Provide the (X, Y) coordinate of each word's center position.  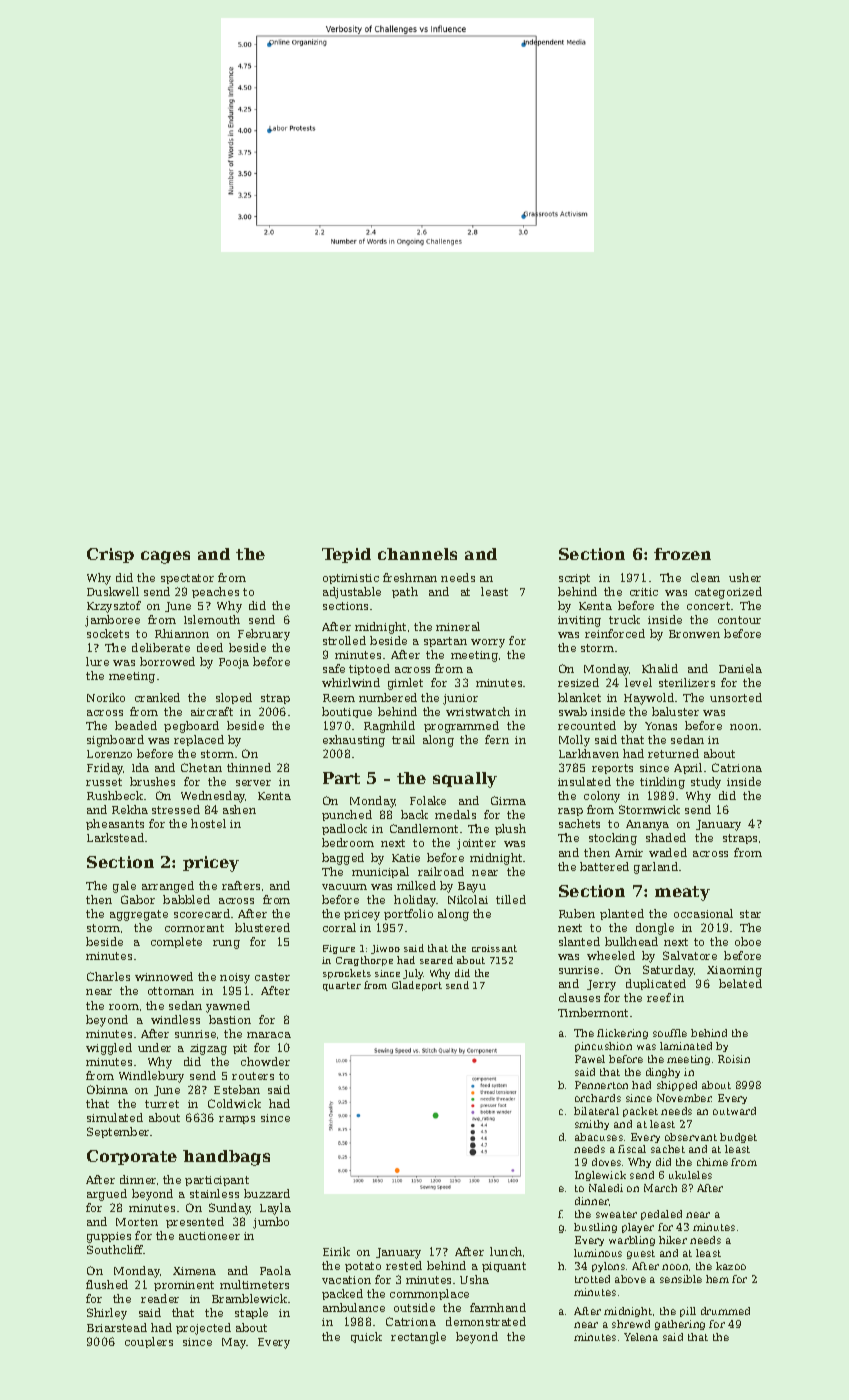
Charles (108, 976)
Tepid (346, 555)
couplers (149, 1342)
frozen (682, 554)
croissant (494, 948)
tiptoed (369, 669)
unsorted (736, 697)
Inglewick (600, 1176)
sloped (234, 698)
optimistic (351, 579)
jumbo (271, 1223)
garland (656, 868)
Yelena (641, 1337)
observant (691, 1137)
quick (366, 1337)
